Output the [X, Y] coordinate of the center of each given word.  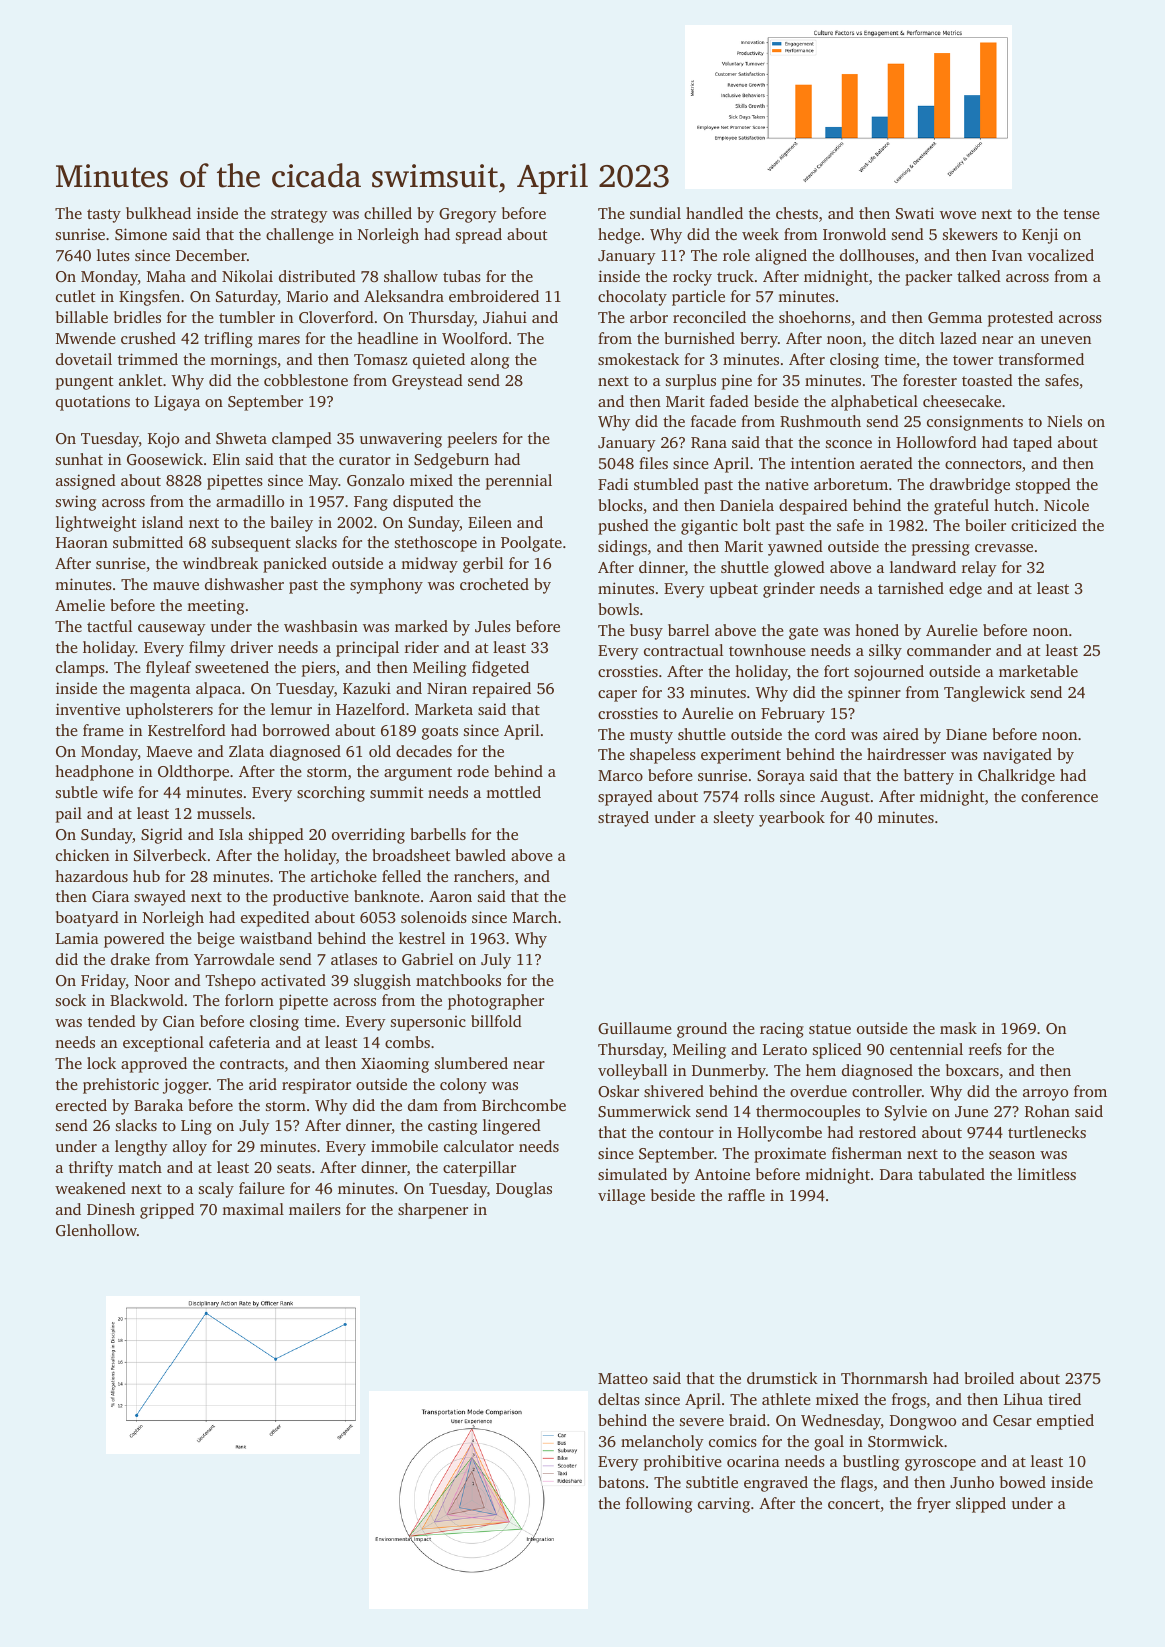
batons [621, 1482]
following [659, 1505]
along [490, 361]
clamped [302, 440]
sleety [734, 819]
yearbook [792, 819]
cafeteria [239, 1042]
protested [1020, 319]
